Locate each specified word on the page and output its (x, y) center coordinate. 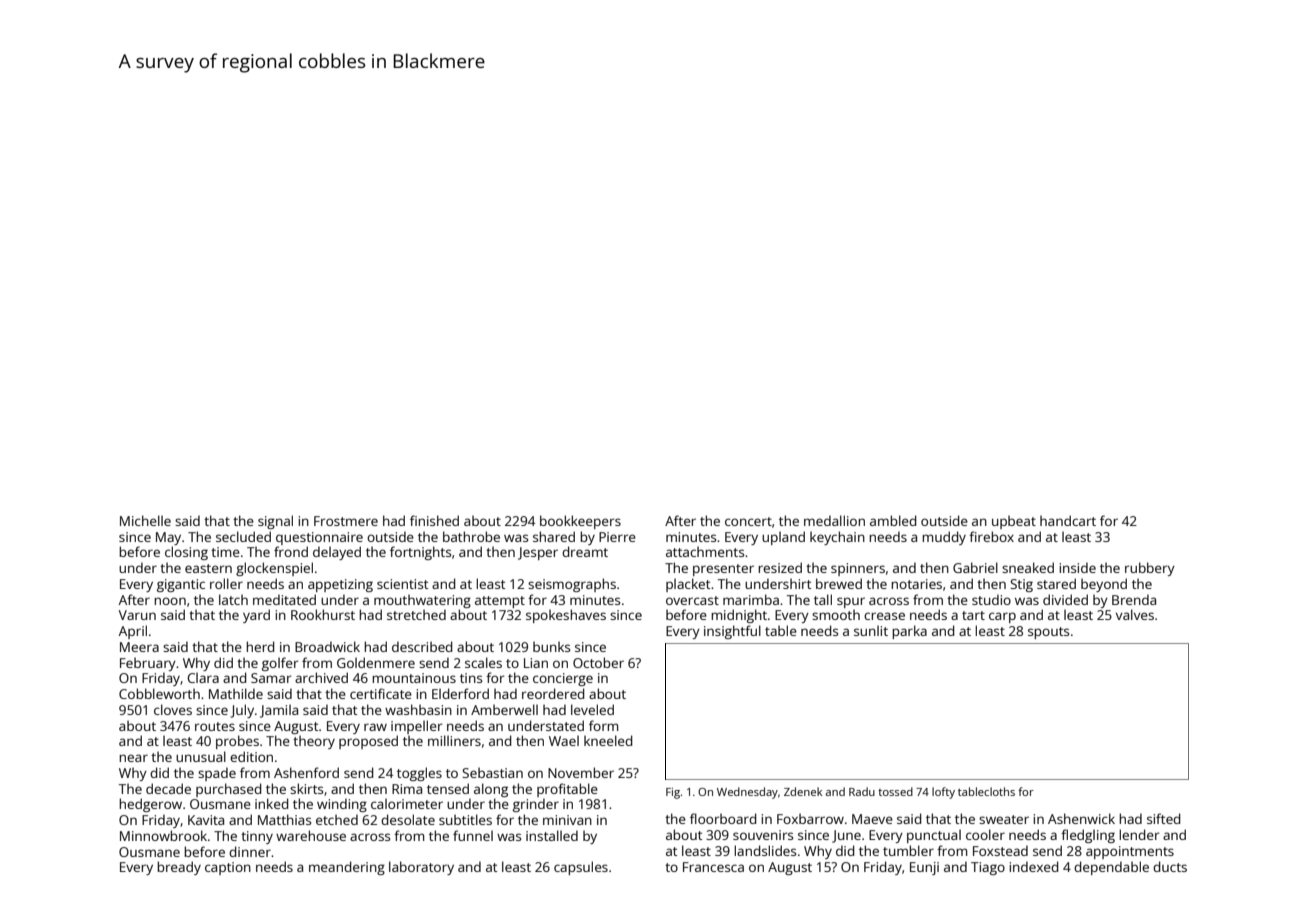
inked (272, 803)
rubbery (1150, 569)
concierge (563, 679)
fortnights (420, 553)
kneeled (608, 740)
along (491, 790)
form (604, 725)
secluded (243, 536)
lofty (943, 793)
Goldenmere (376, 662)
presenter (723, 570)
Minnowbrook (163, 835)
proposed (368, 742)
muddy (944, 538)
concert (748, 521)
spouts (1048, 633)
